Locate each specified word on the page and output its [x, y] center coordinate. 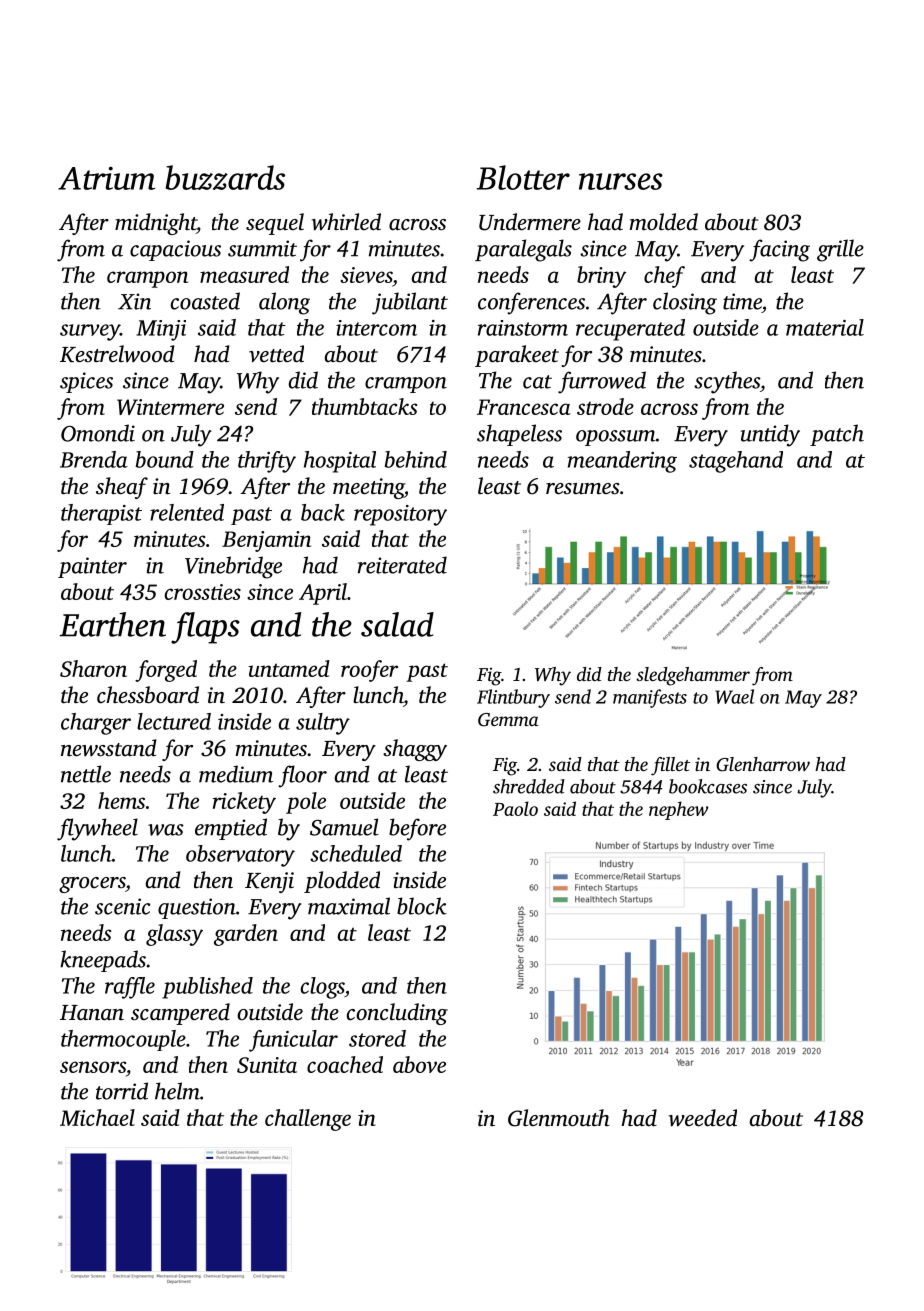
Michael [97, 1117]
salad [397, 624]
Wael [734, 696]
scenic [123, 906]
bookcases [708, 786]
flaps [205, 628]
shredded [529, 786]
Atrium [106, 178]
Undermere [530, 222]
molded [664, 222]
